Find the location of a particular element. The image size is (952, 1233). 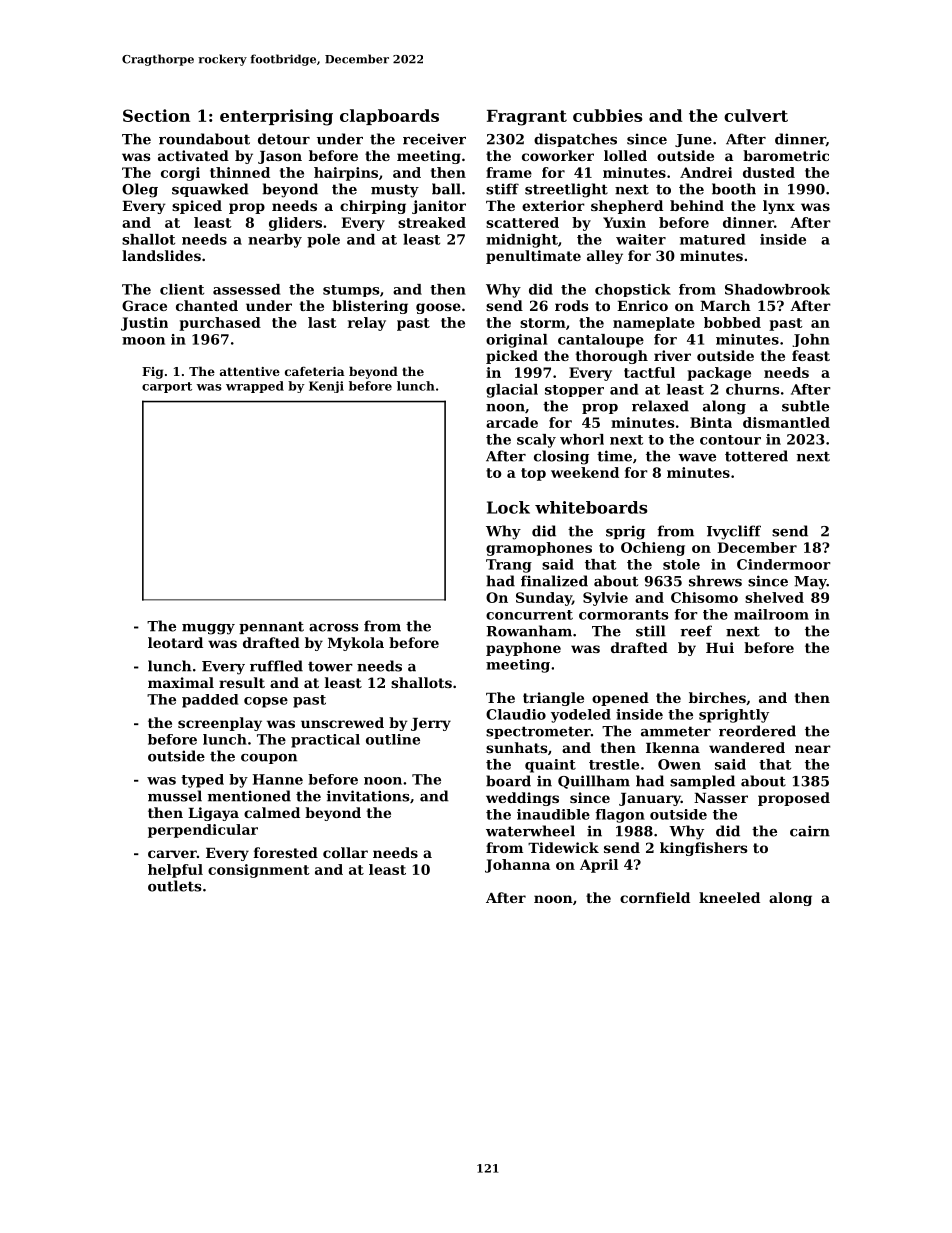

goose is located at coordinates (438, 308).
